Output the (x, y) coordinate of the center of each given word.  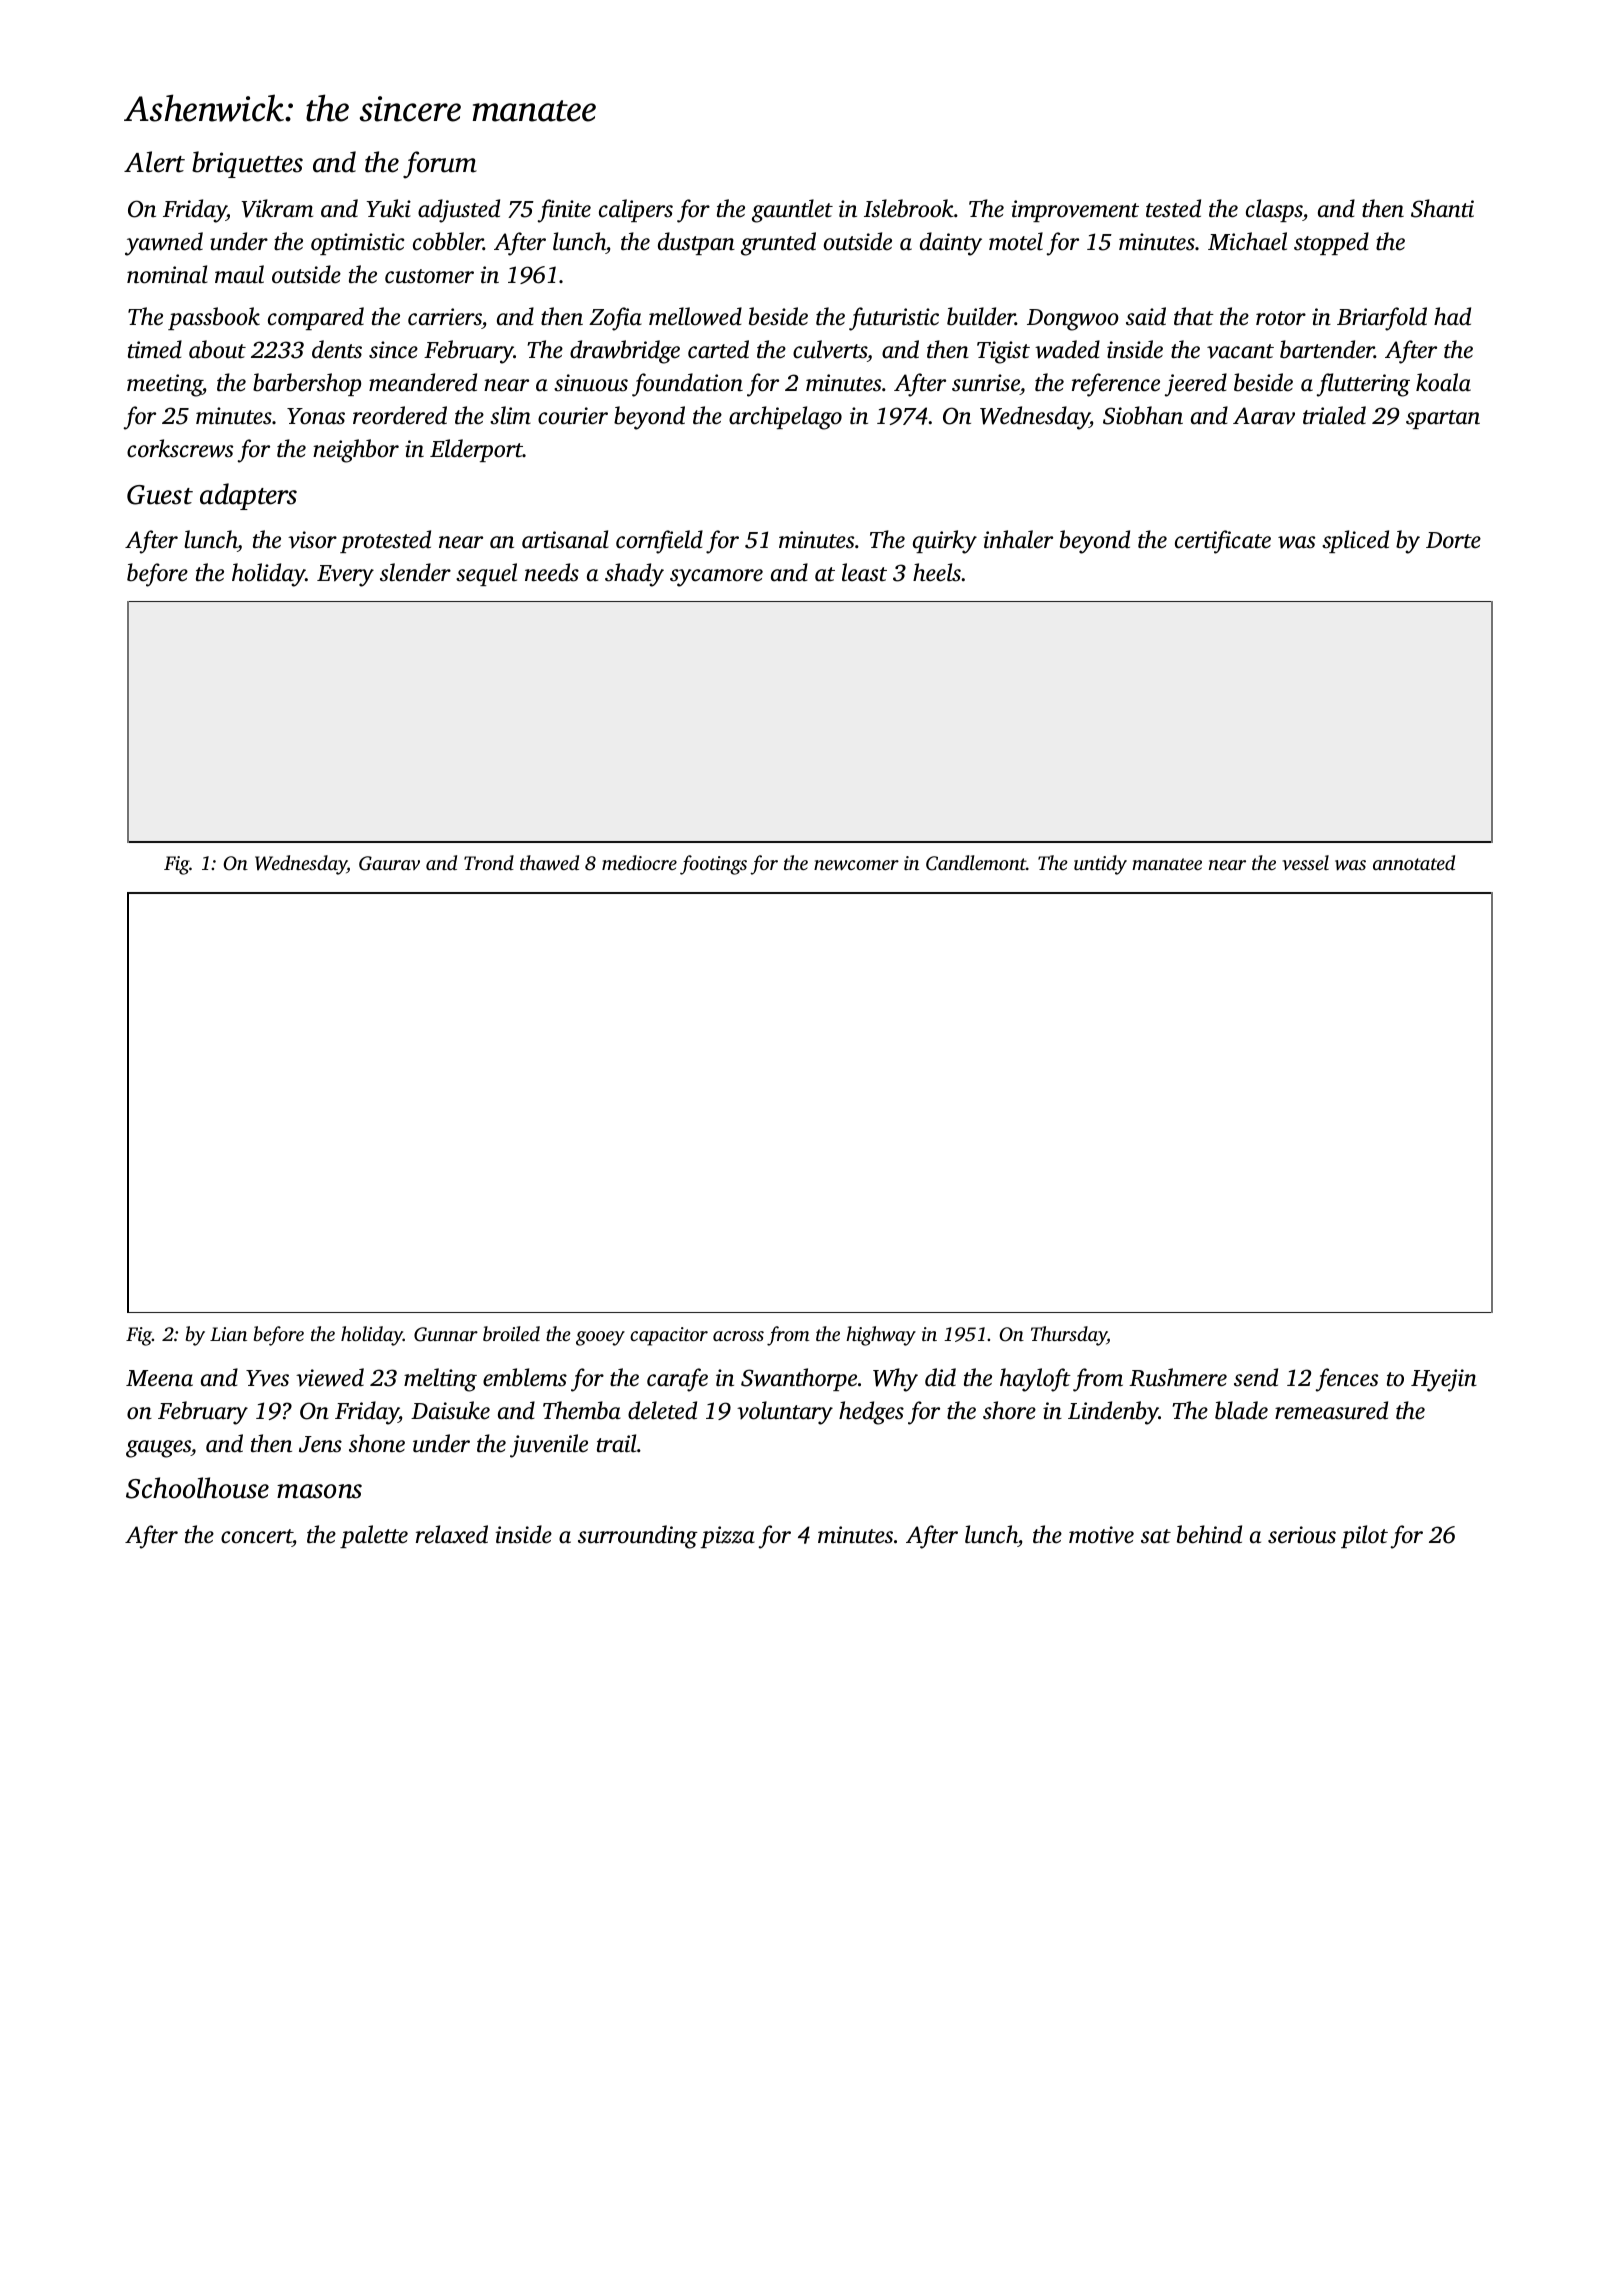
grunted (778, 244)
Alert (154, 162)
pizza (728, 1537)
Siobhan (1143, 415)
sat (1156, 1536)
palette (374, 1536)
